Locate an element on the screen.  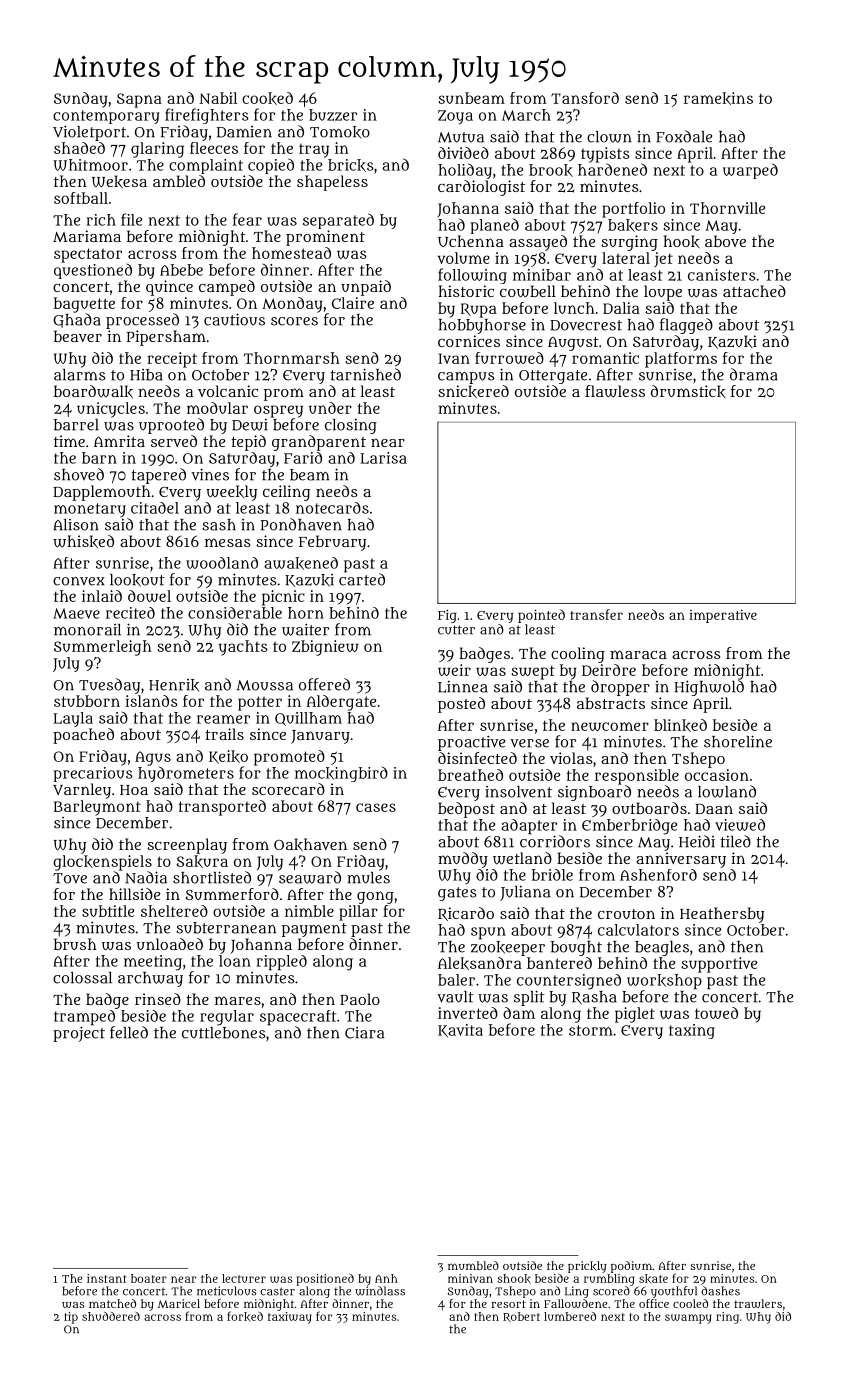
drama is located at coordinates (754, 374).
